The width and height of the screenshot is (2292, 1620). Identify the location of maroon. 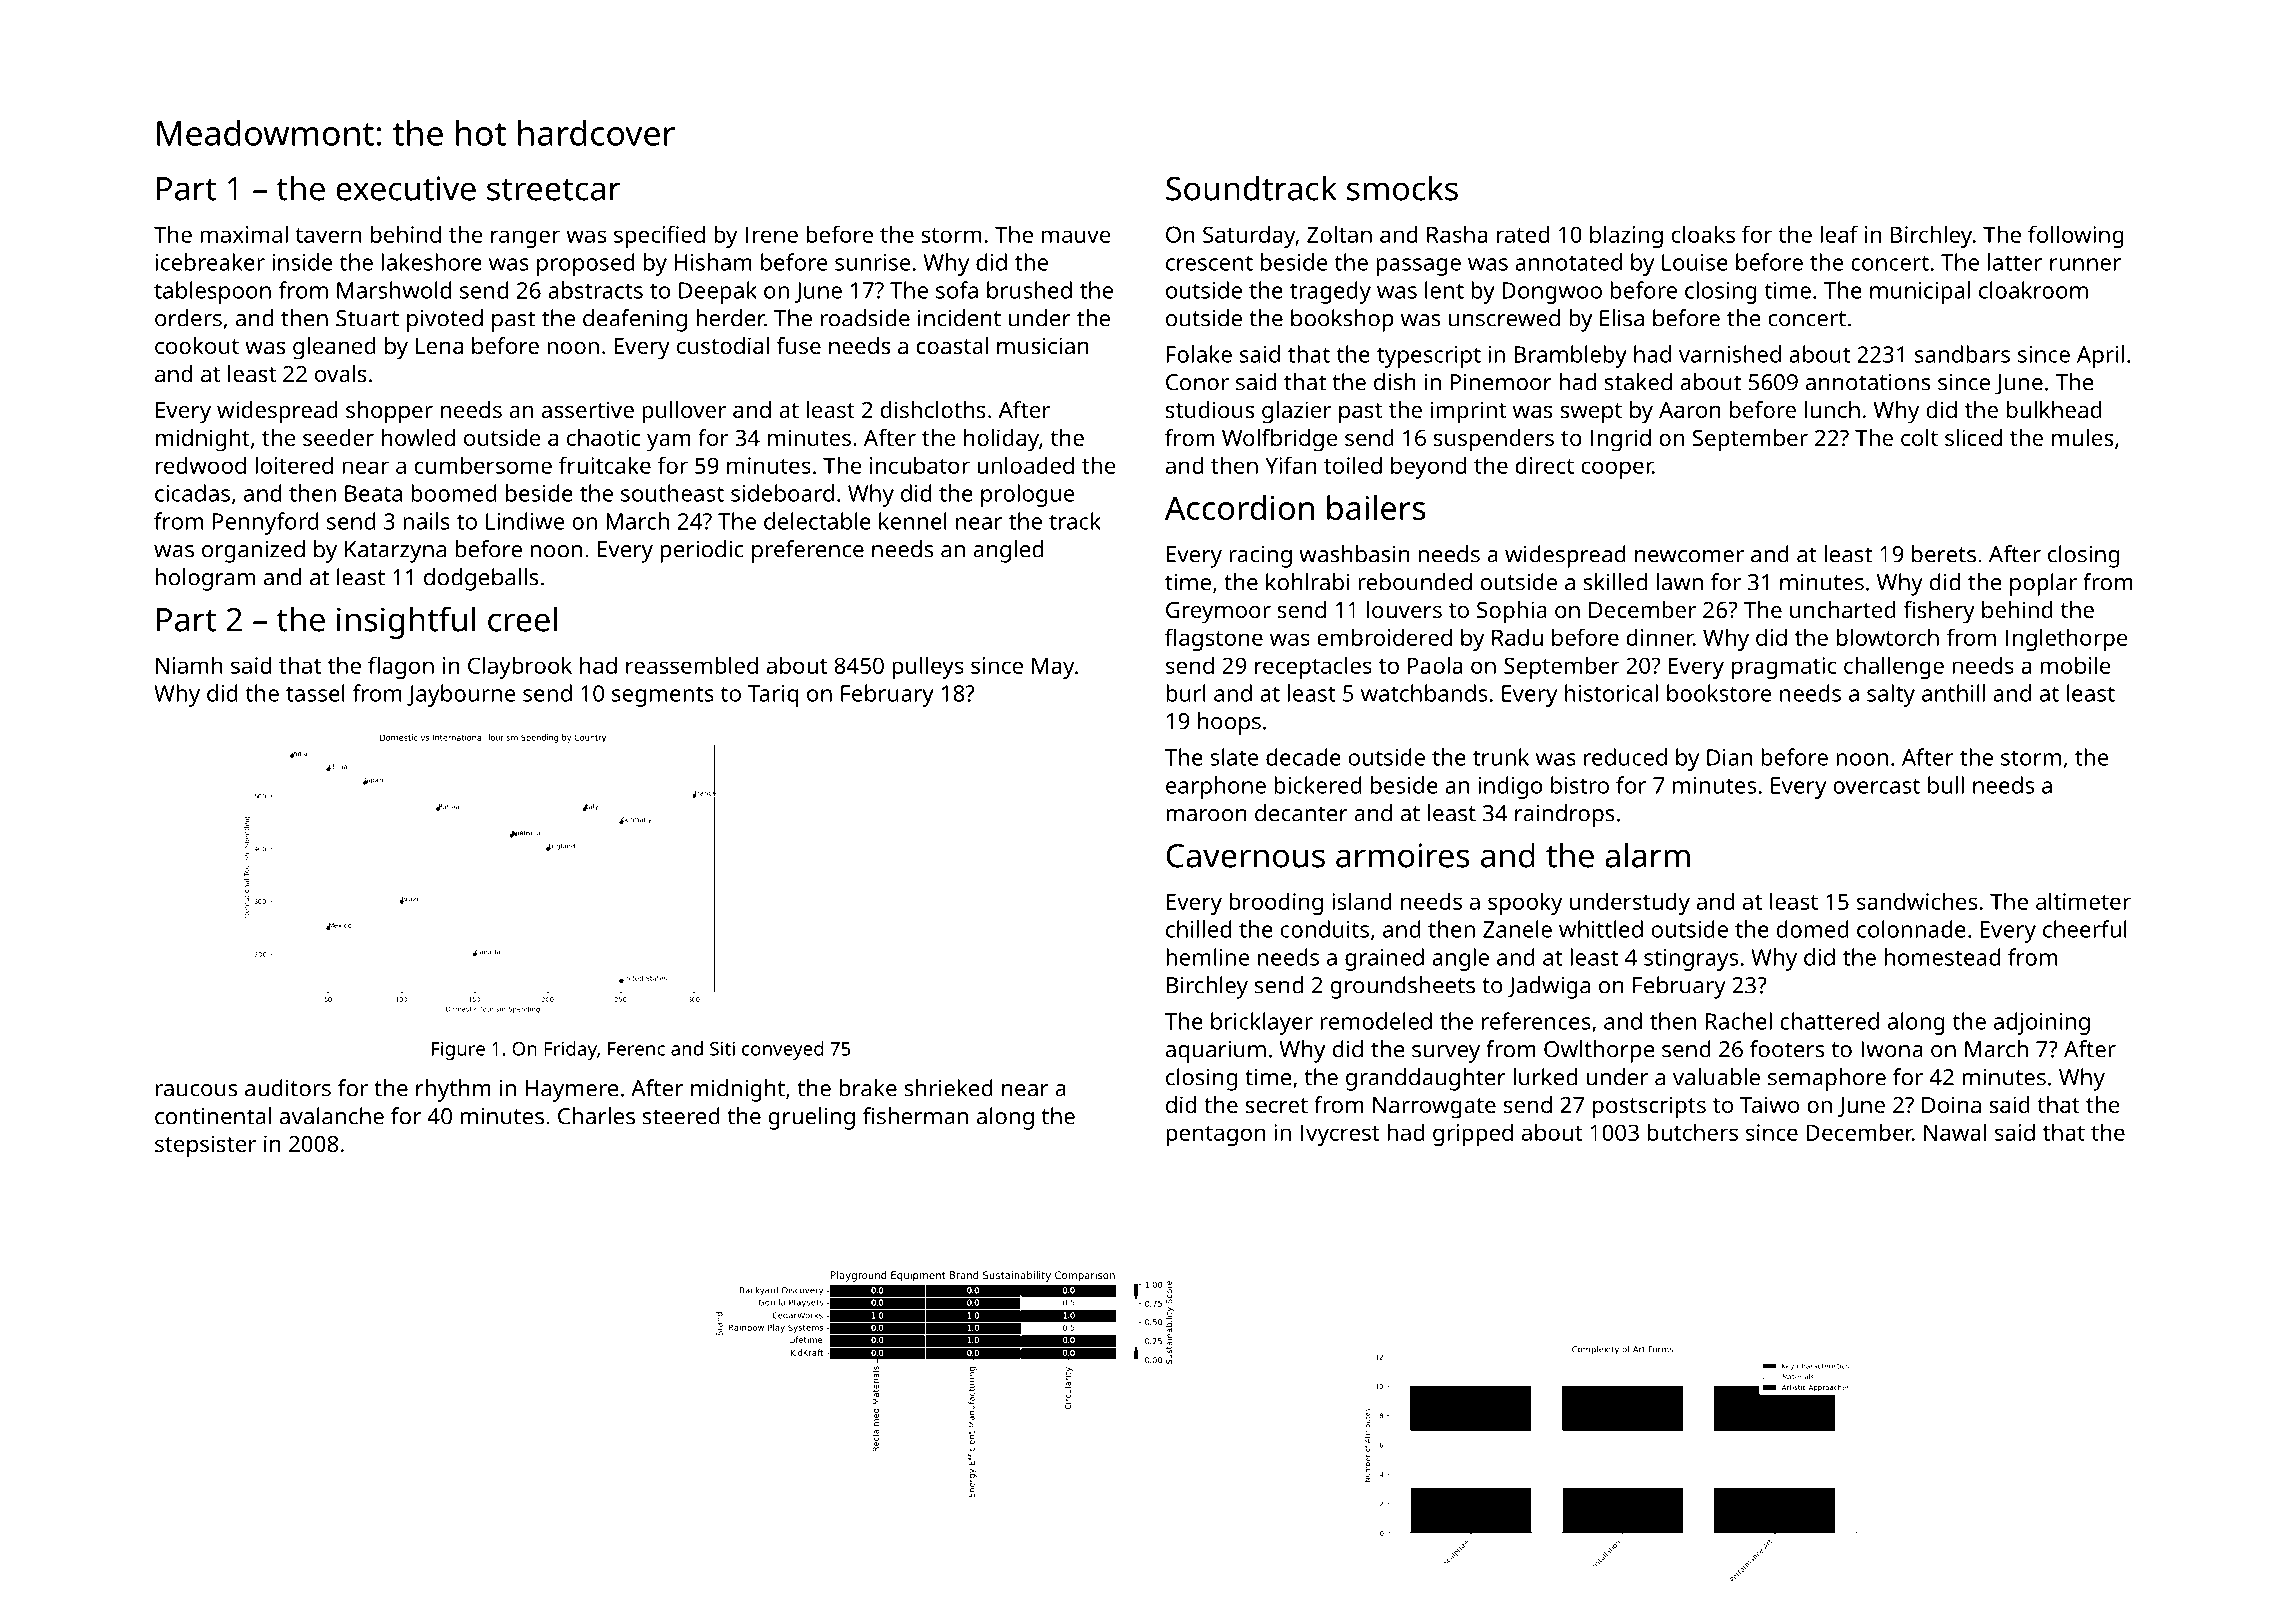
(1206, 815).
